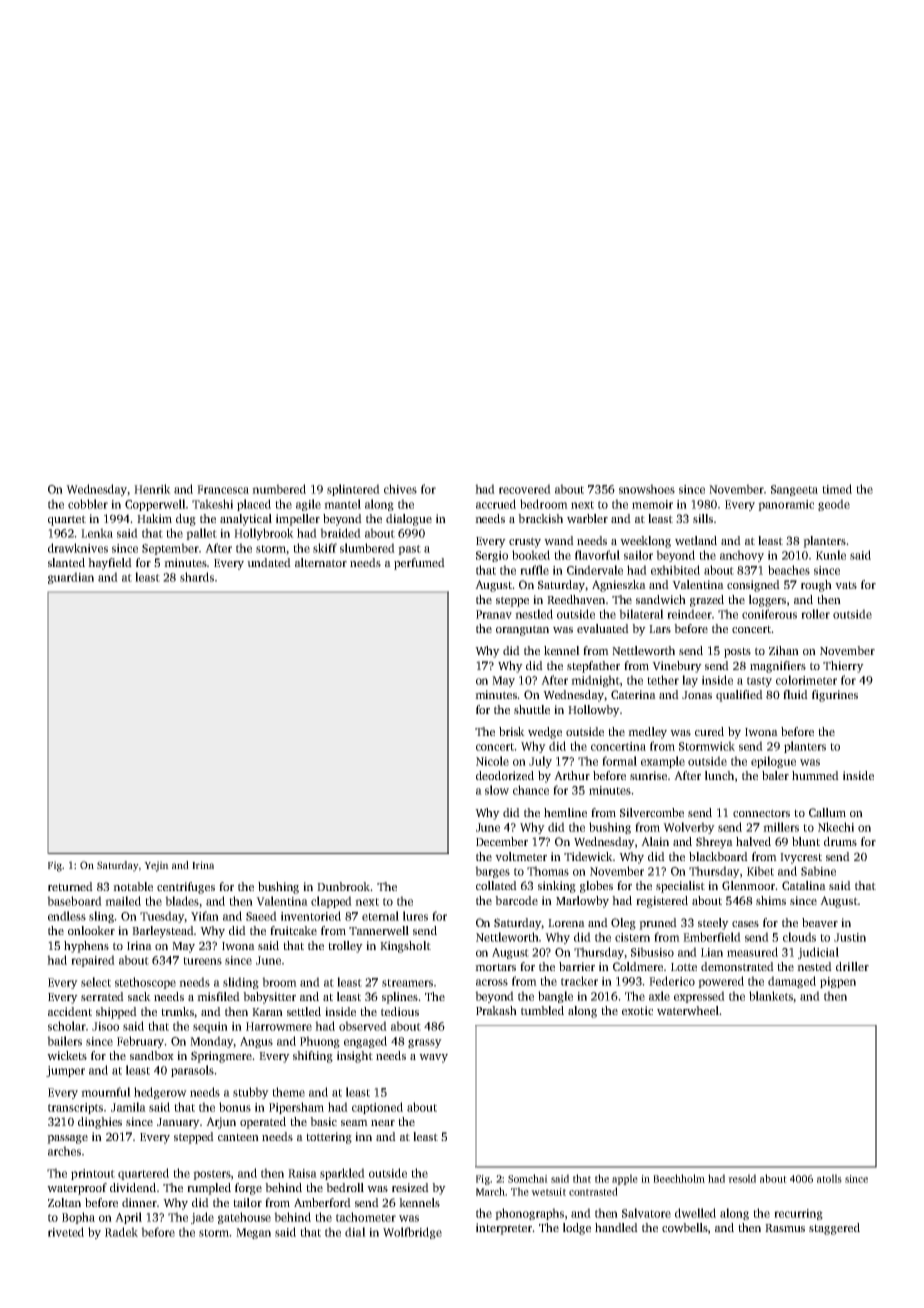  I want to click on transcripts, so click(75, 1108).
